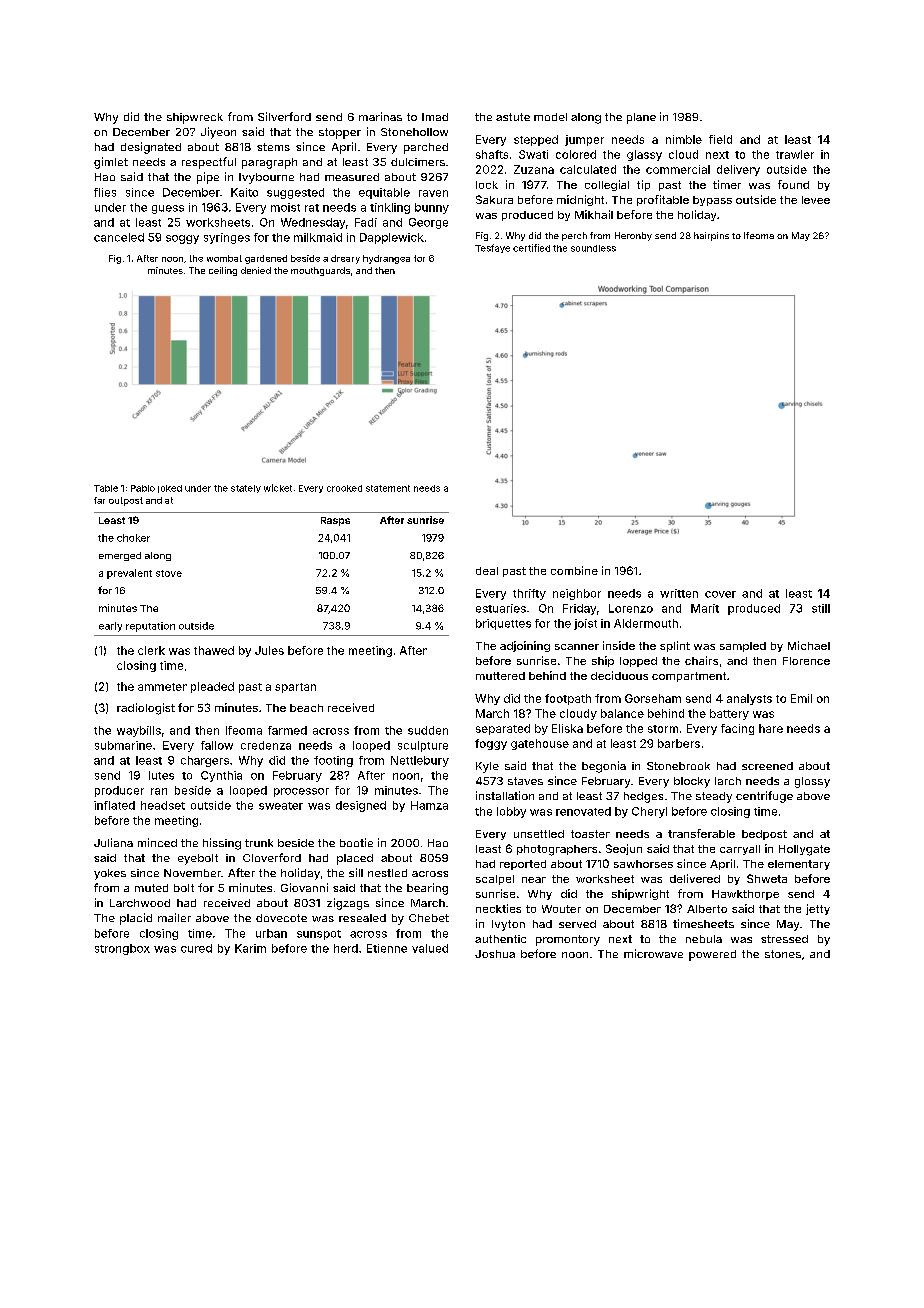 This screenshot has width=924, height=1308. I want to click on steady, so click(714, 797).
